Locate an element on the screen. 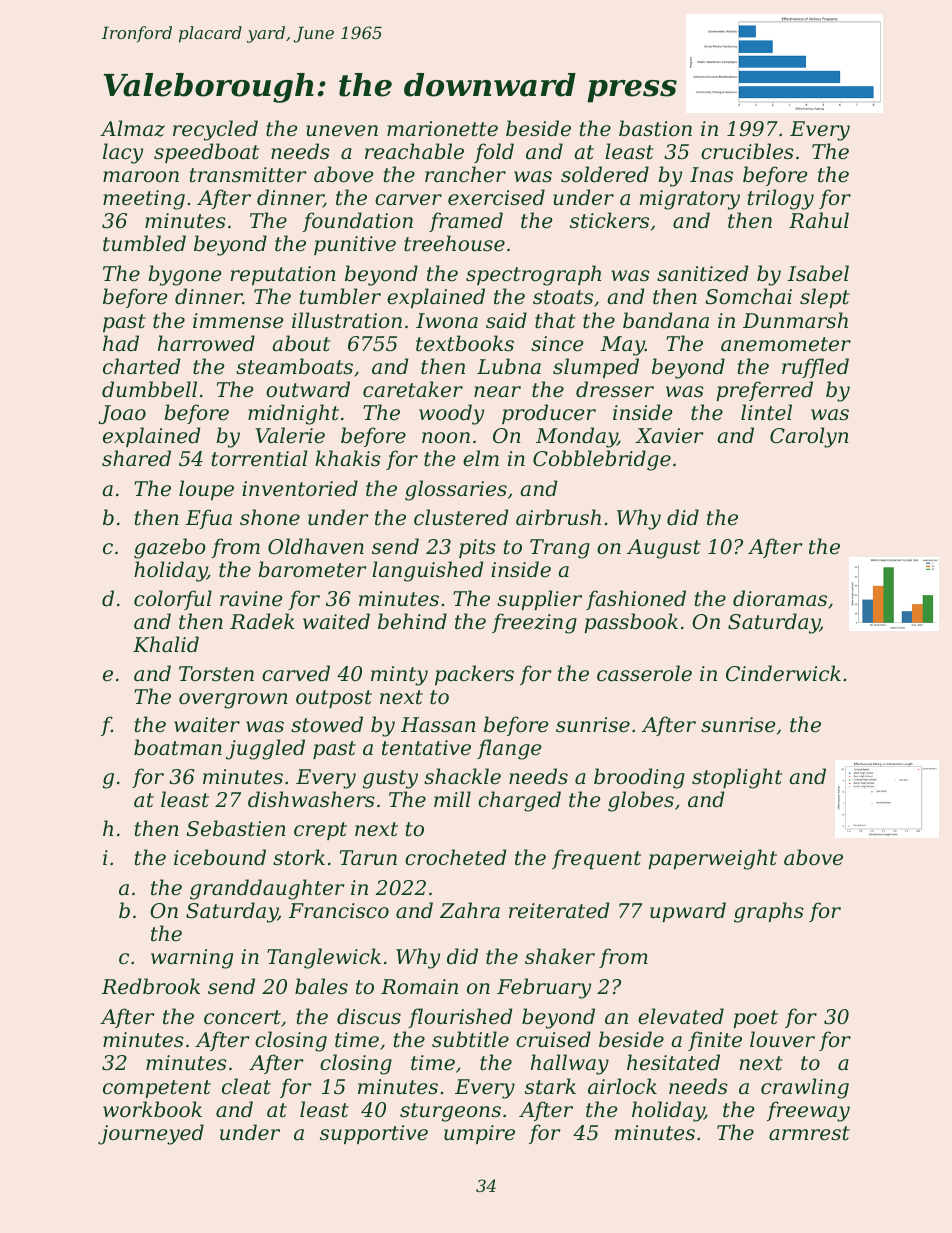 The image size is (952, 1233). cleat is located at coordinates (246, 1086).
